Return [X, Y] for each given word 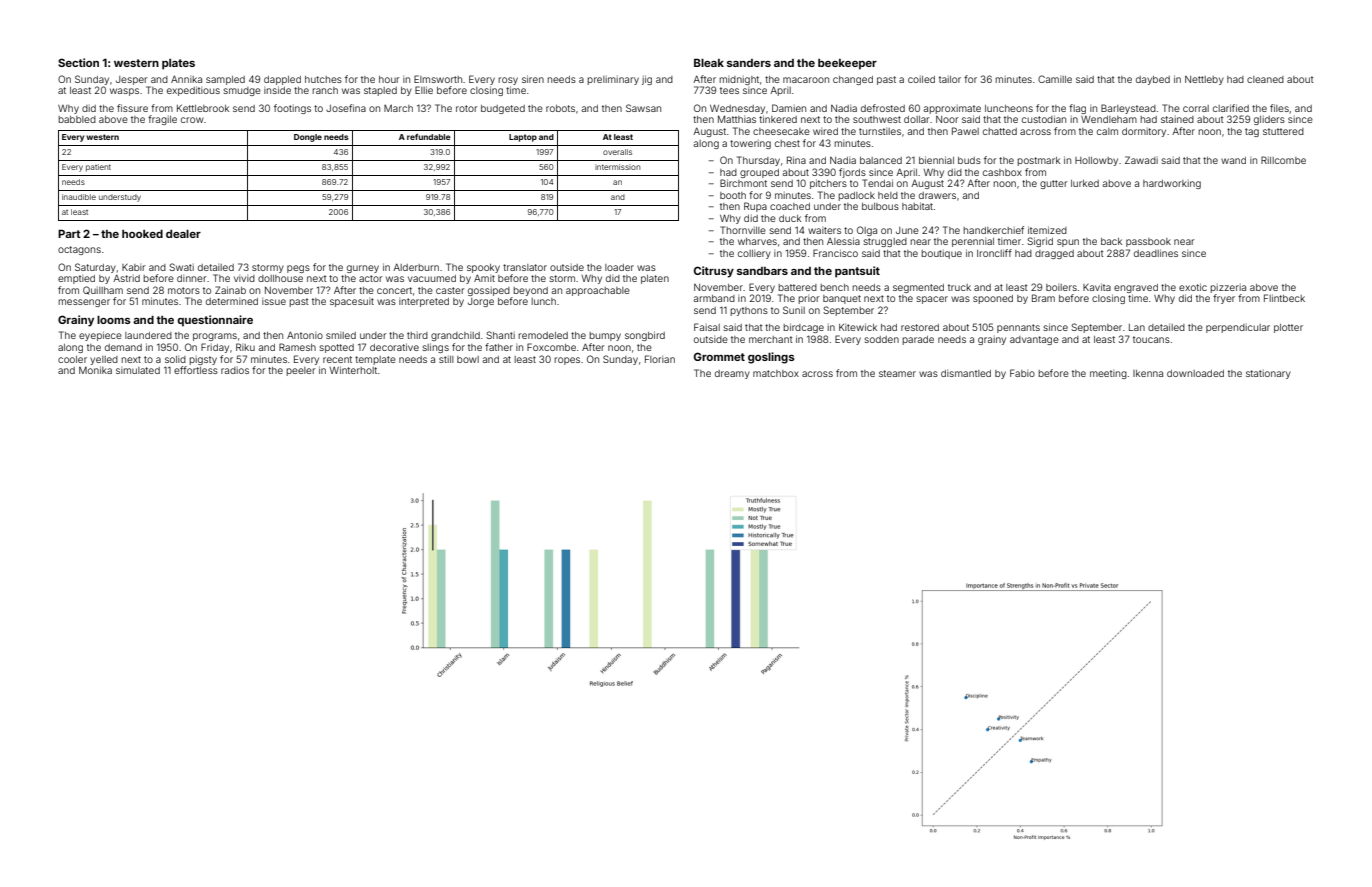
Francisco [835, 253]
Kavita [1097, 287]
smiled [341, 335]
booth [733, 195]
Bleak [709, 62]
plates [178, 64]
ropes [567, 361]
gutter [1053, 184]
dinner [191, 278]
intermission [617, 167]
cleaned [1265, 79]
